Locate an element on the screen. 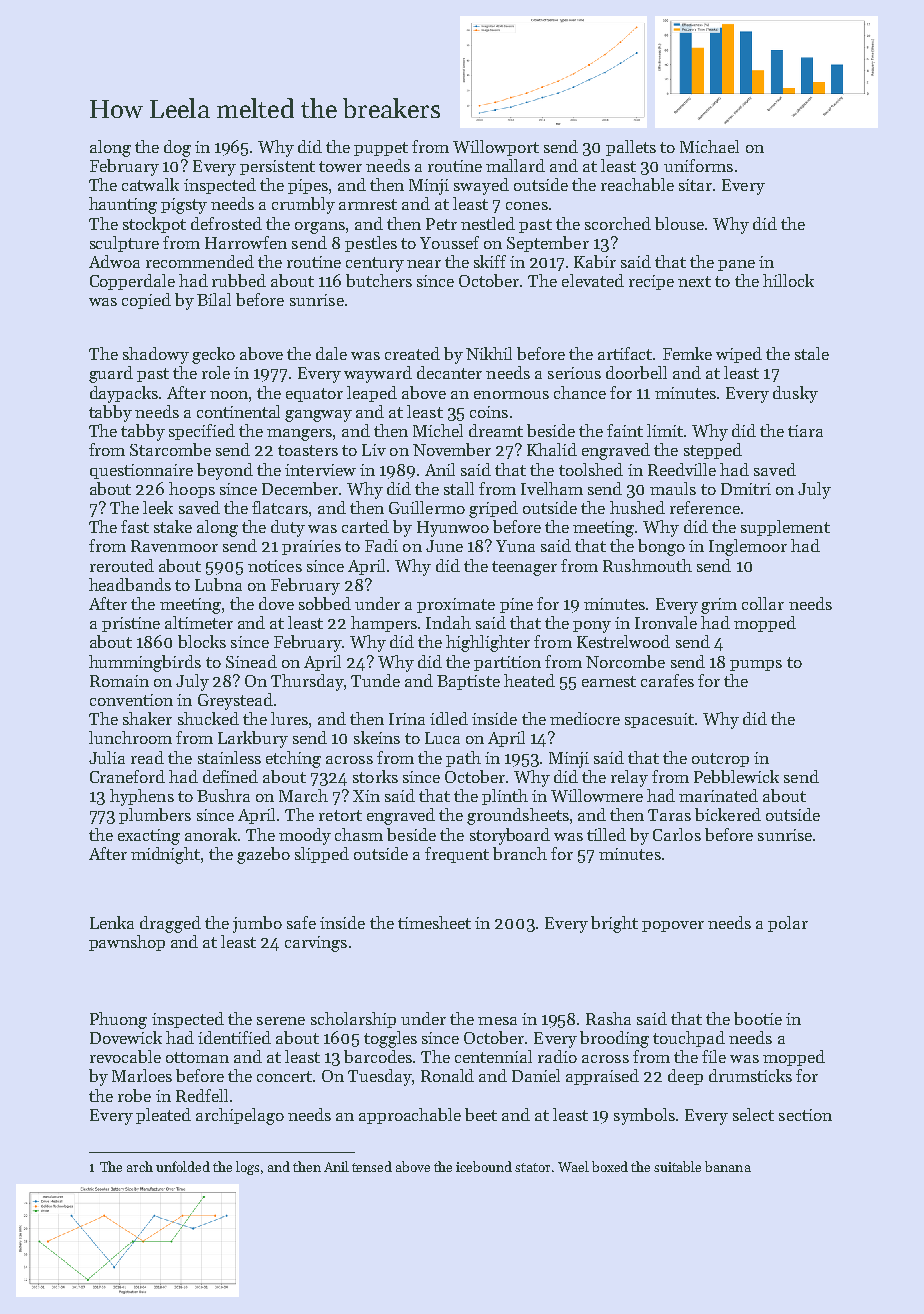  Larkbury is located at coordinates (253, 739).
